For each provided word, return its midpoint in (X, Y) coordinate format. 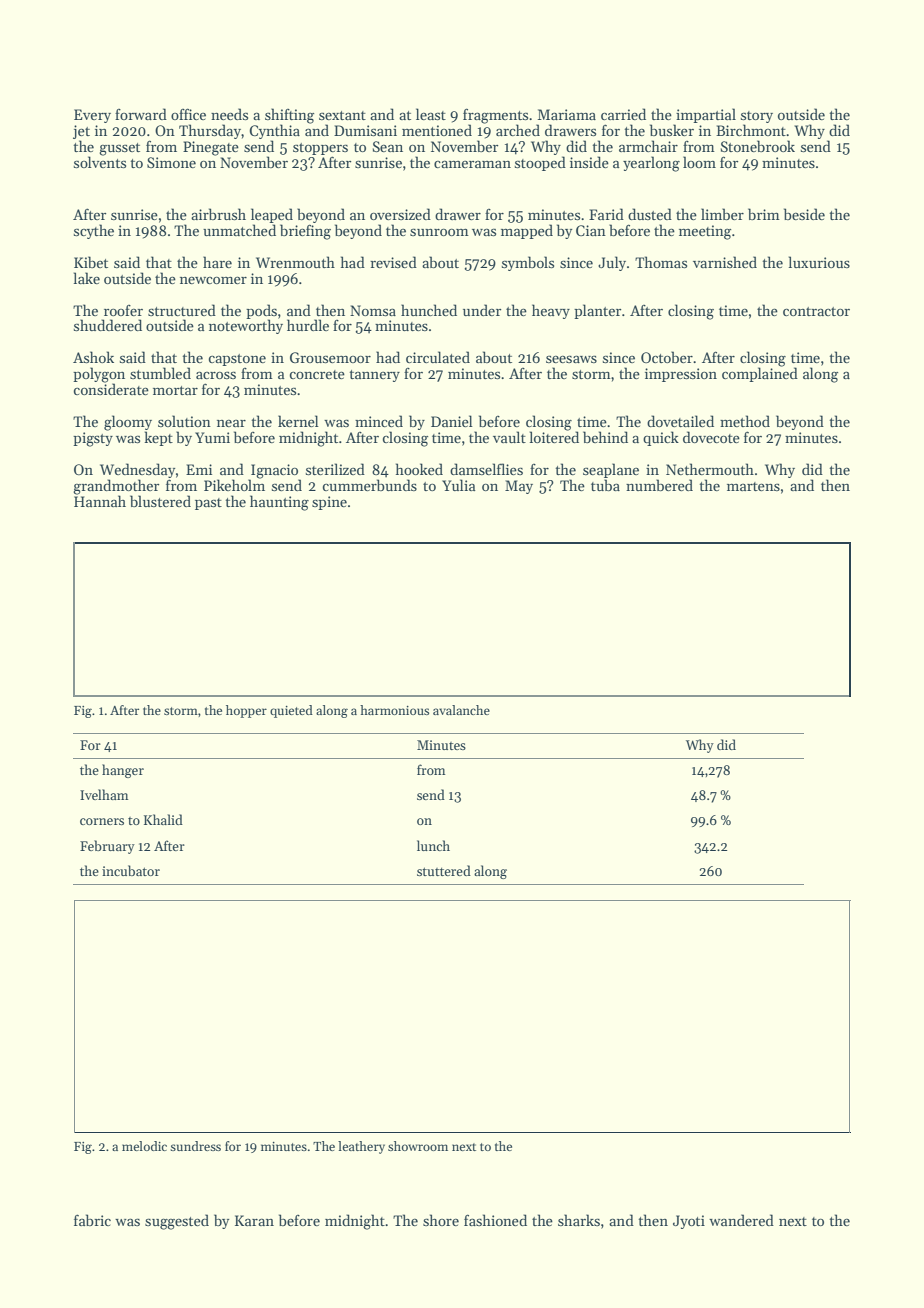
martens (753, 486)
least (431, 114)
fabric (92, 1220)
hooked (419, 469)
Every (92, 116)
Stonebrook (758, 146)
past (208, 504)
